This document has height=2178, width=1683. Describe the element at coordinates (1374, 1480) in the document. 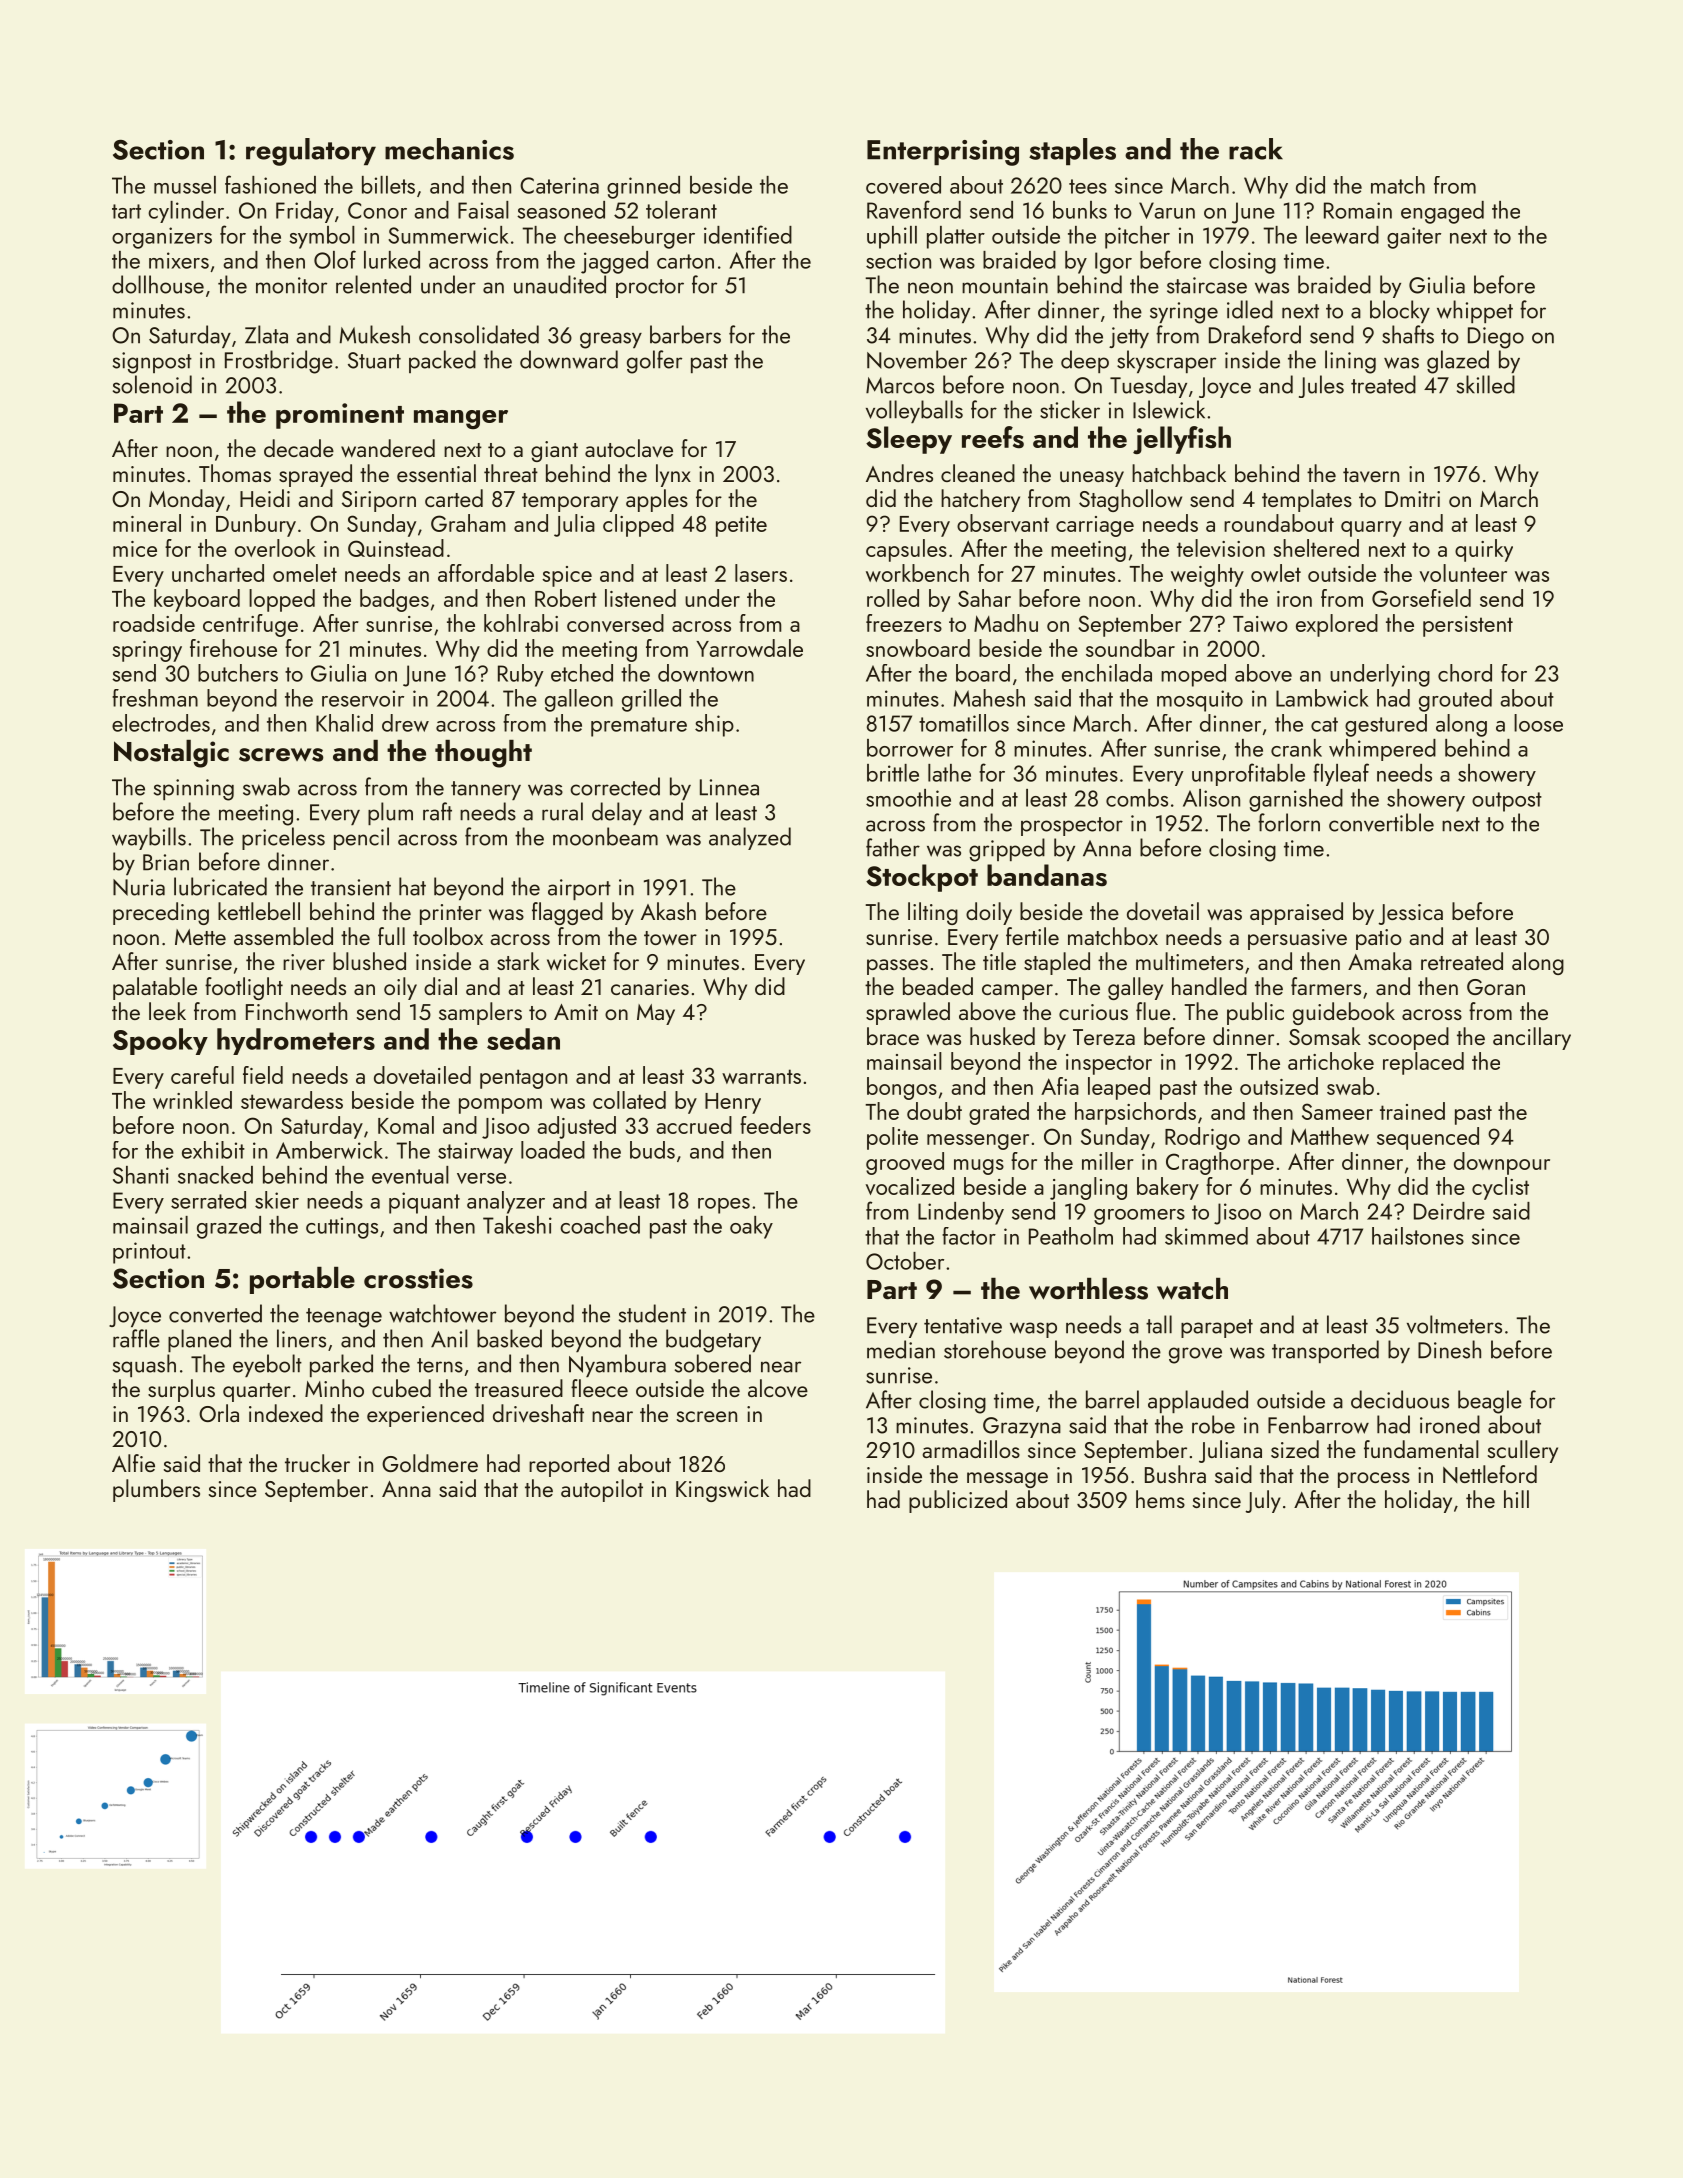

I see `process` at that location.
